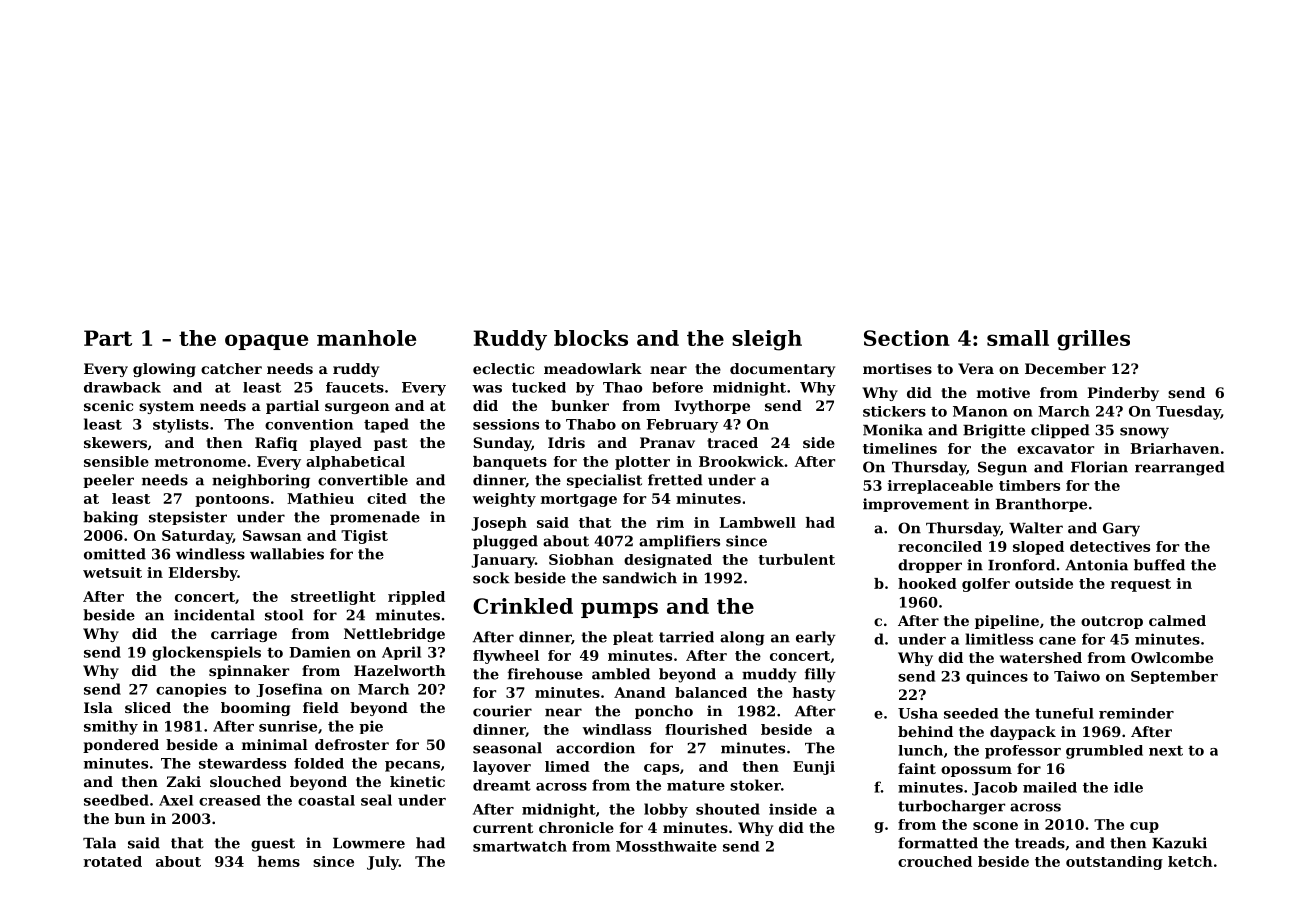 The image size is (1308, 924). What do you see at coordinates (938, 843) in the screenshot?
I see `formatted` at bounding box center [938, 843].
